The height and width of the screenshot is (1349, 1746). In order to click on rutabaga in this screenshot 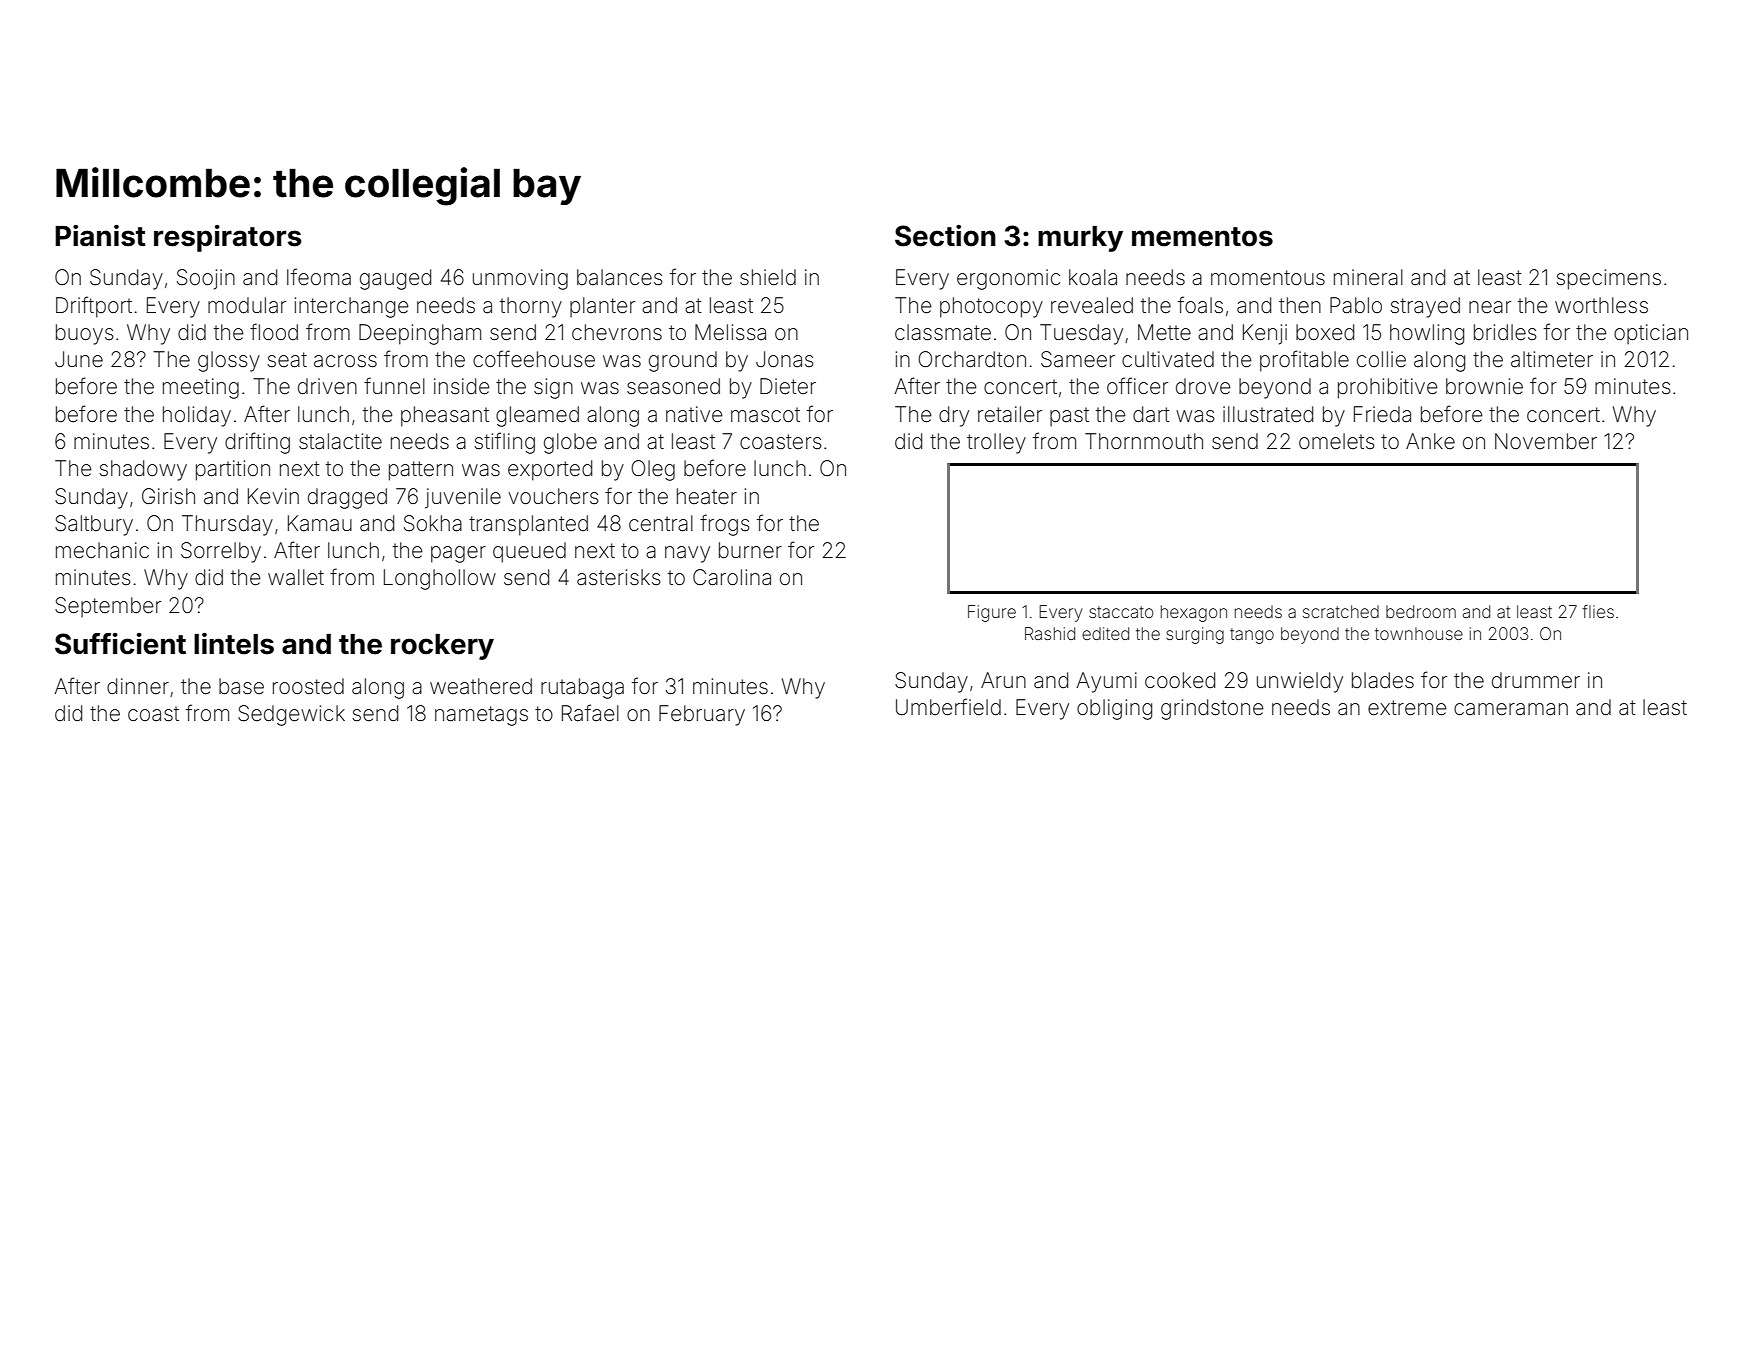, I will do `click(582, 688)`.
